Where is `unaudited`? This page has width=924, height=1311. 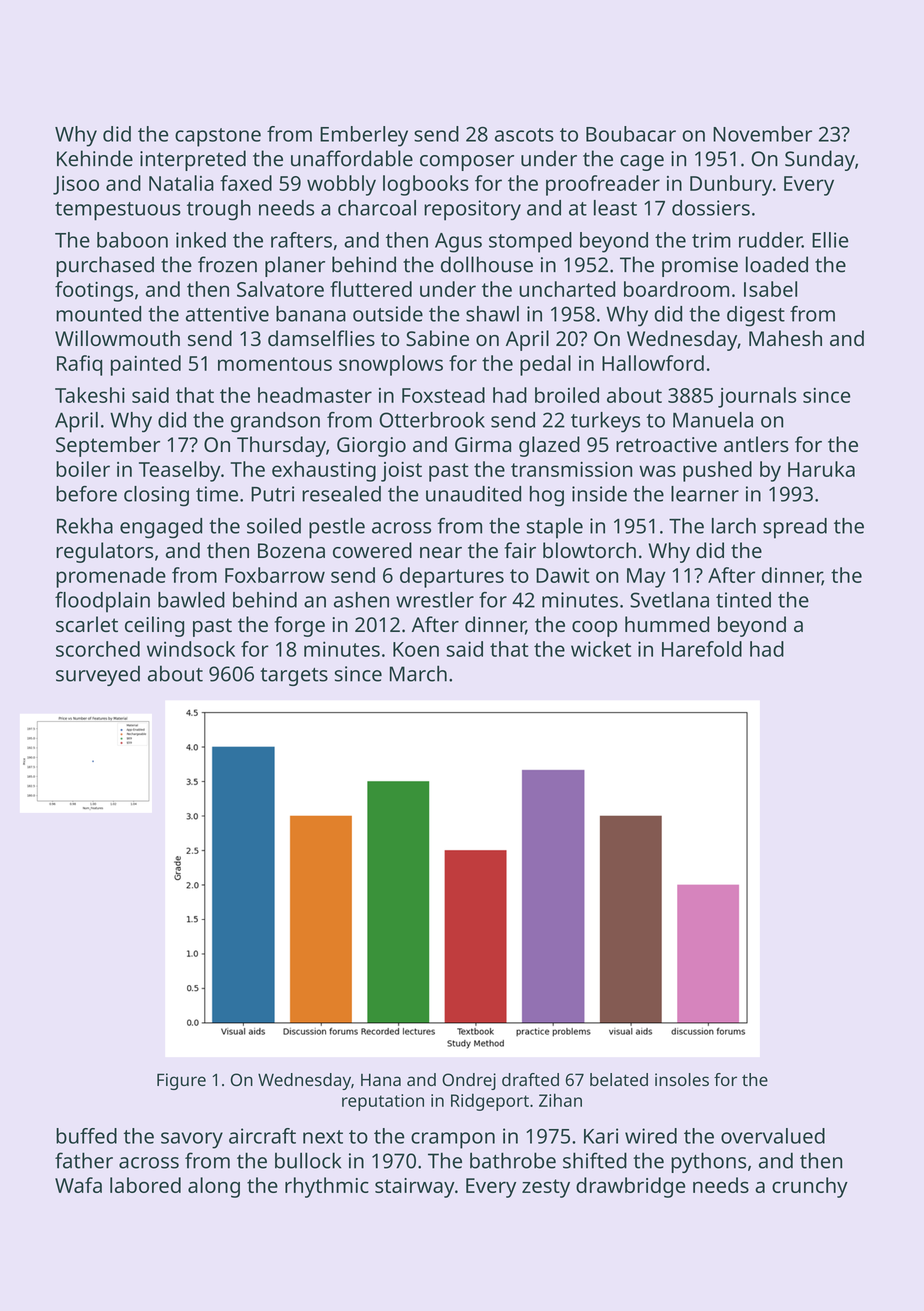
unaudited is located at coordinates (473, 494).
